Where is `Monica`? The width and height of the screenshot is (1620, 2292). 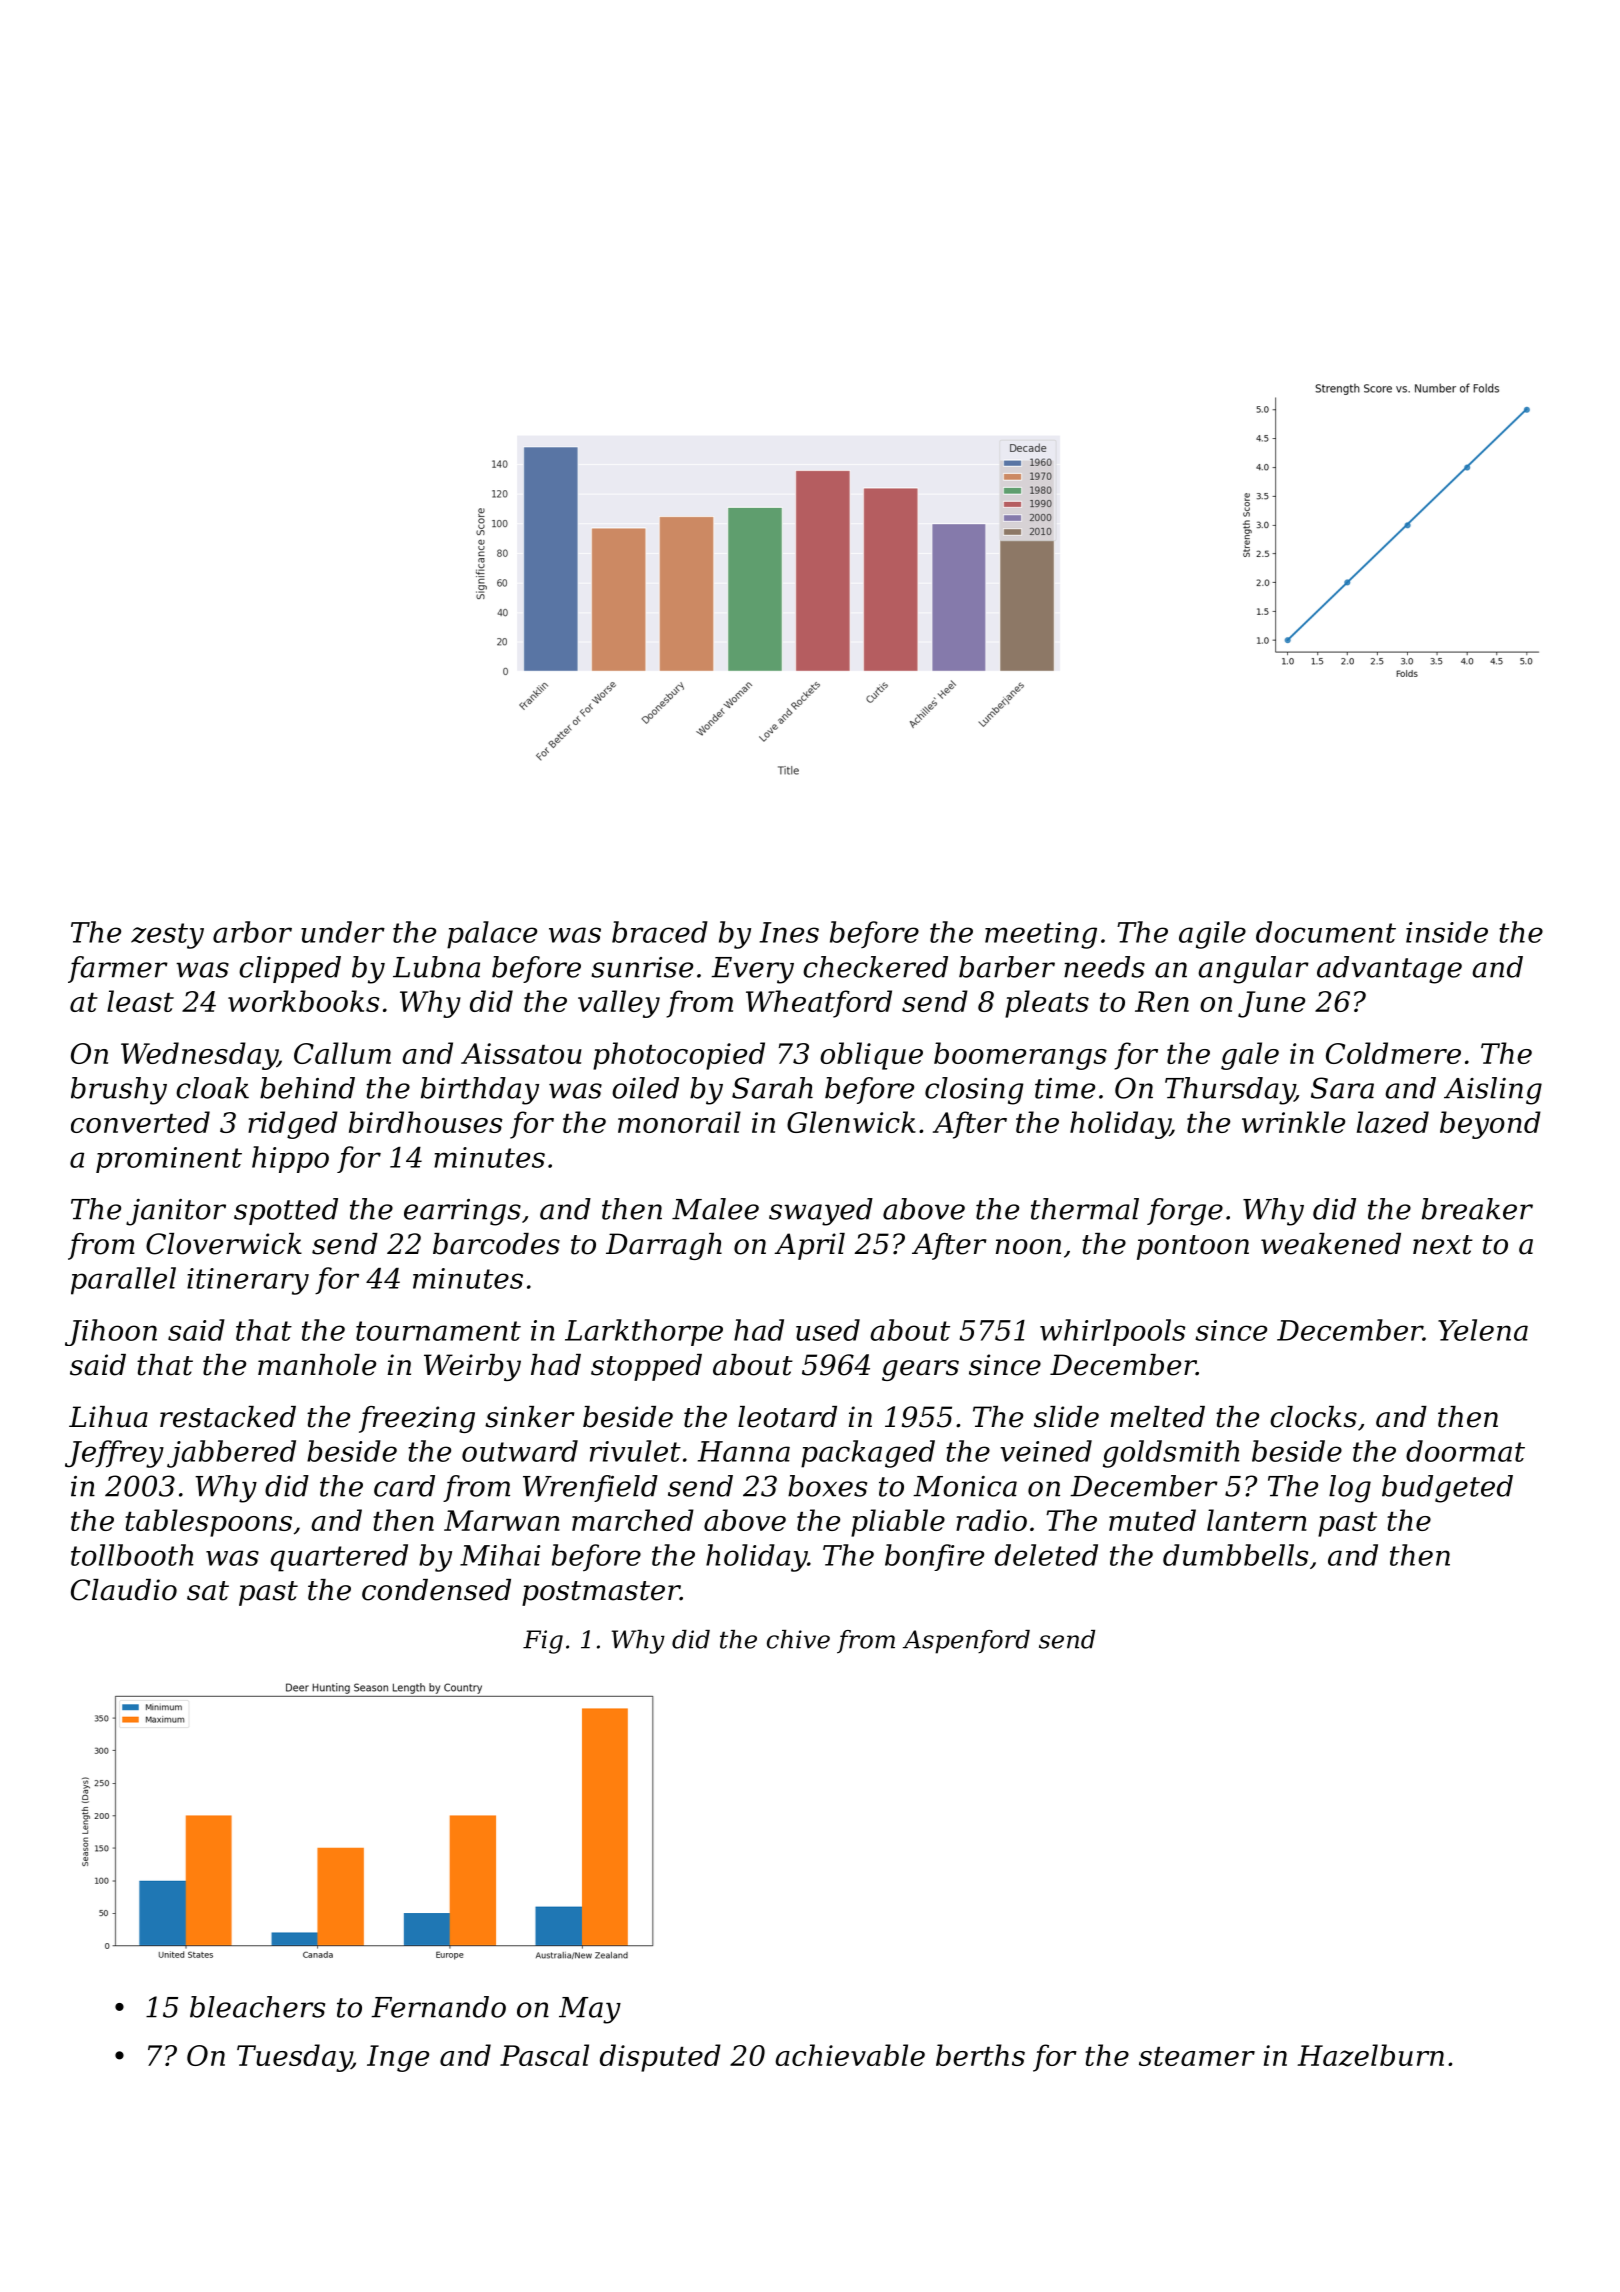 Monica is located at coordinates (965, 1486).
